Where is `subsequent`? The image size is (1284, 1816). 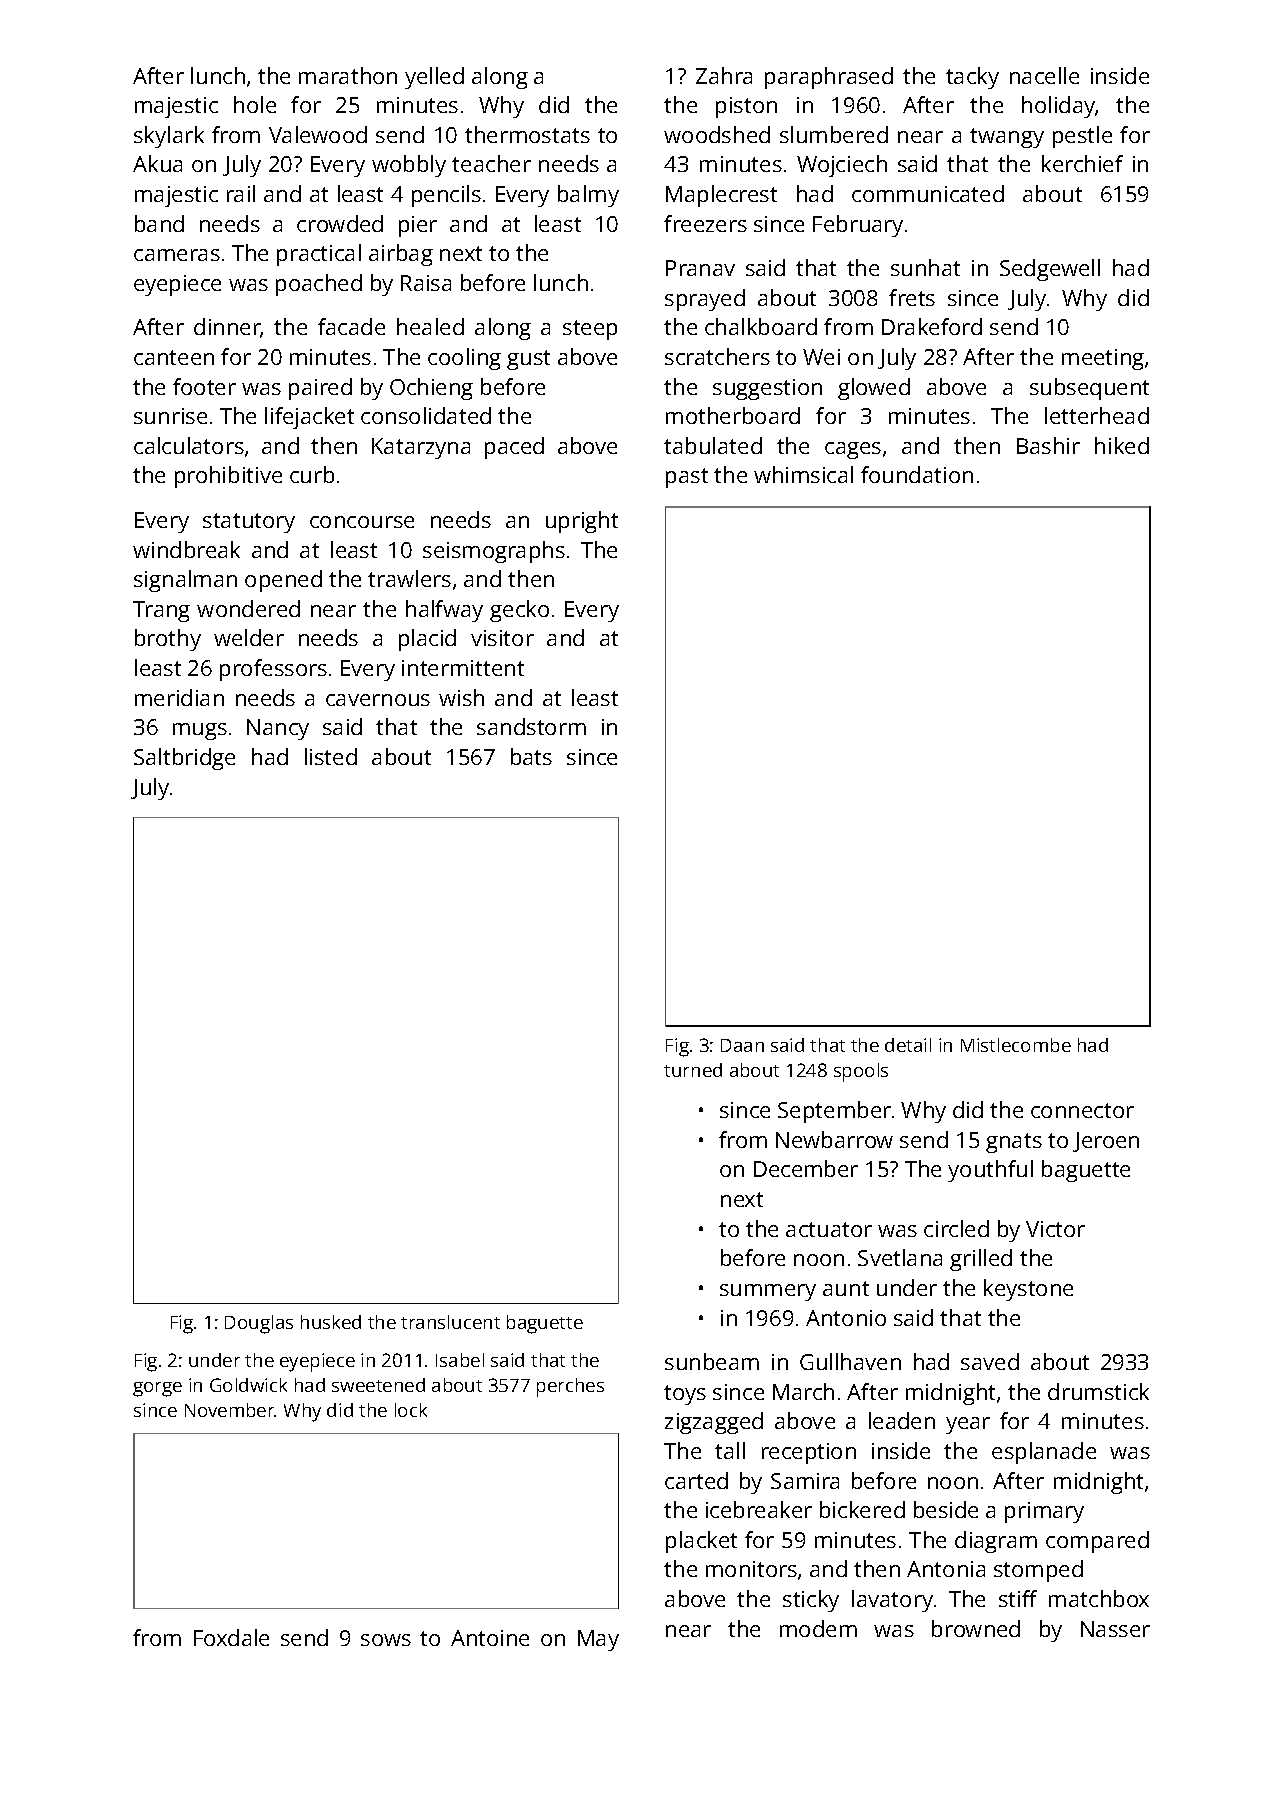 subsequent is located at coordinates (1089, 389).
